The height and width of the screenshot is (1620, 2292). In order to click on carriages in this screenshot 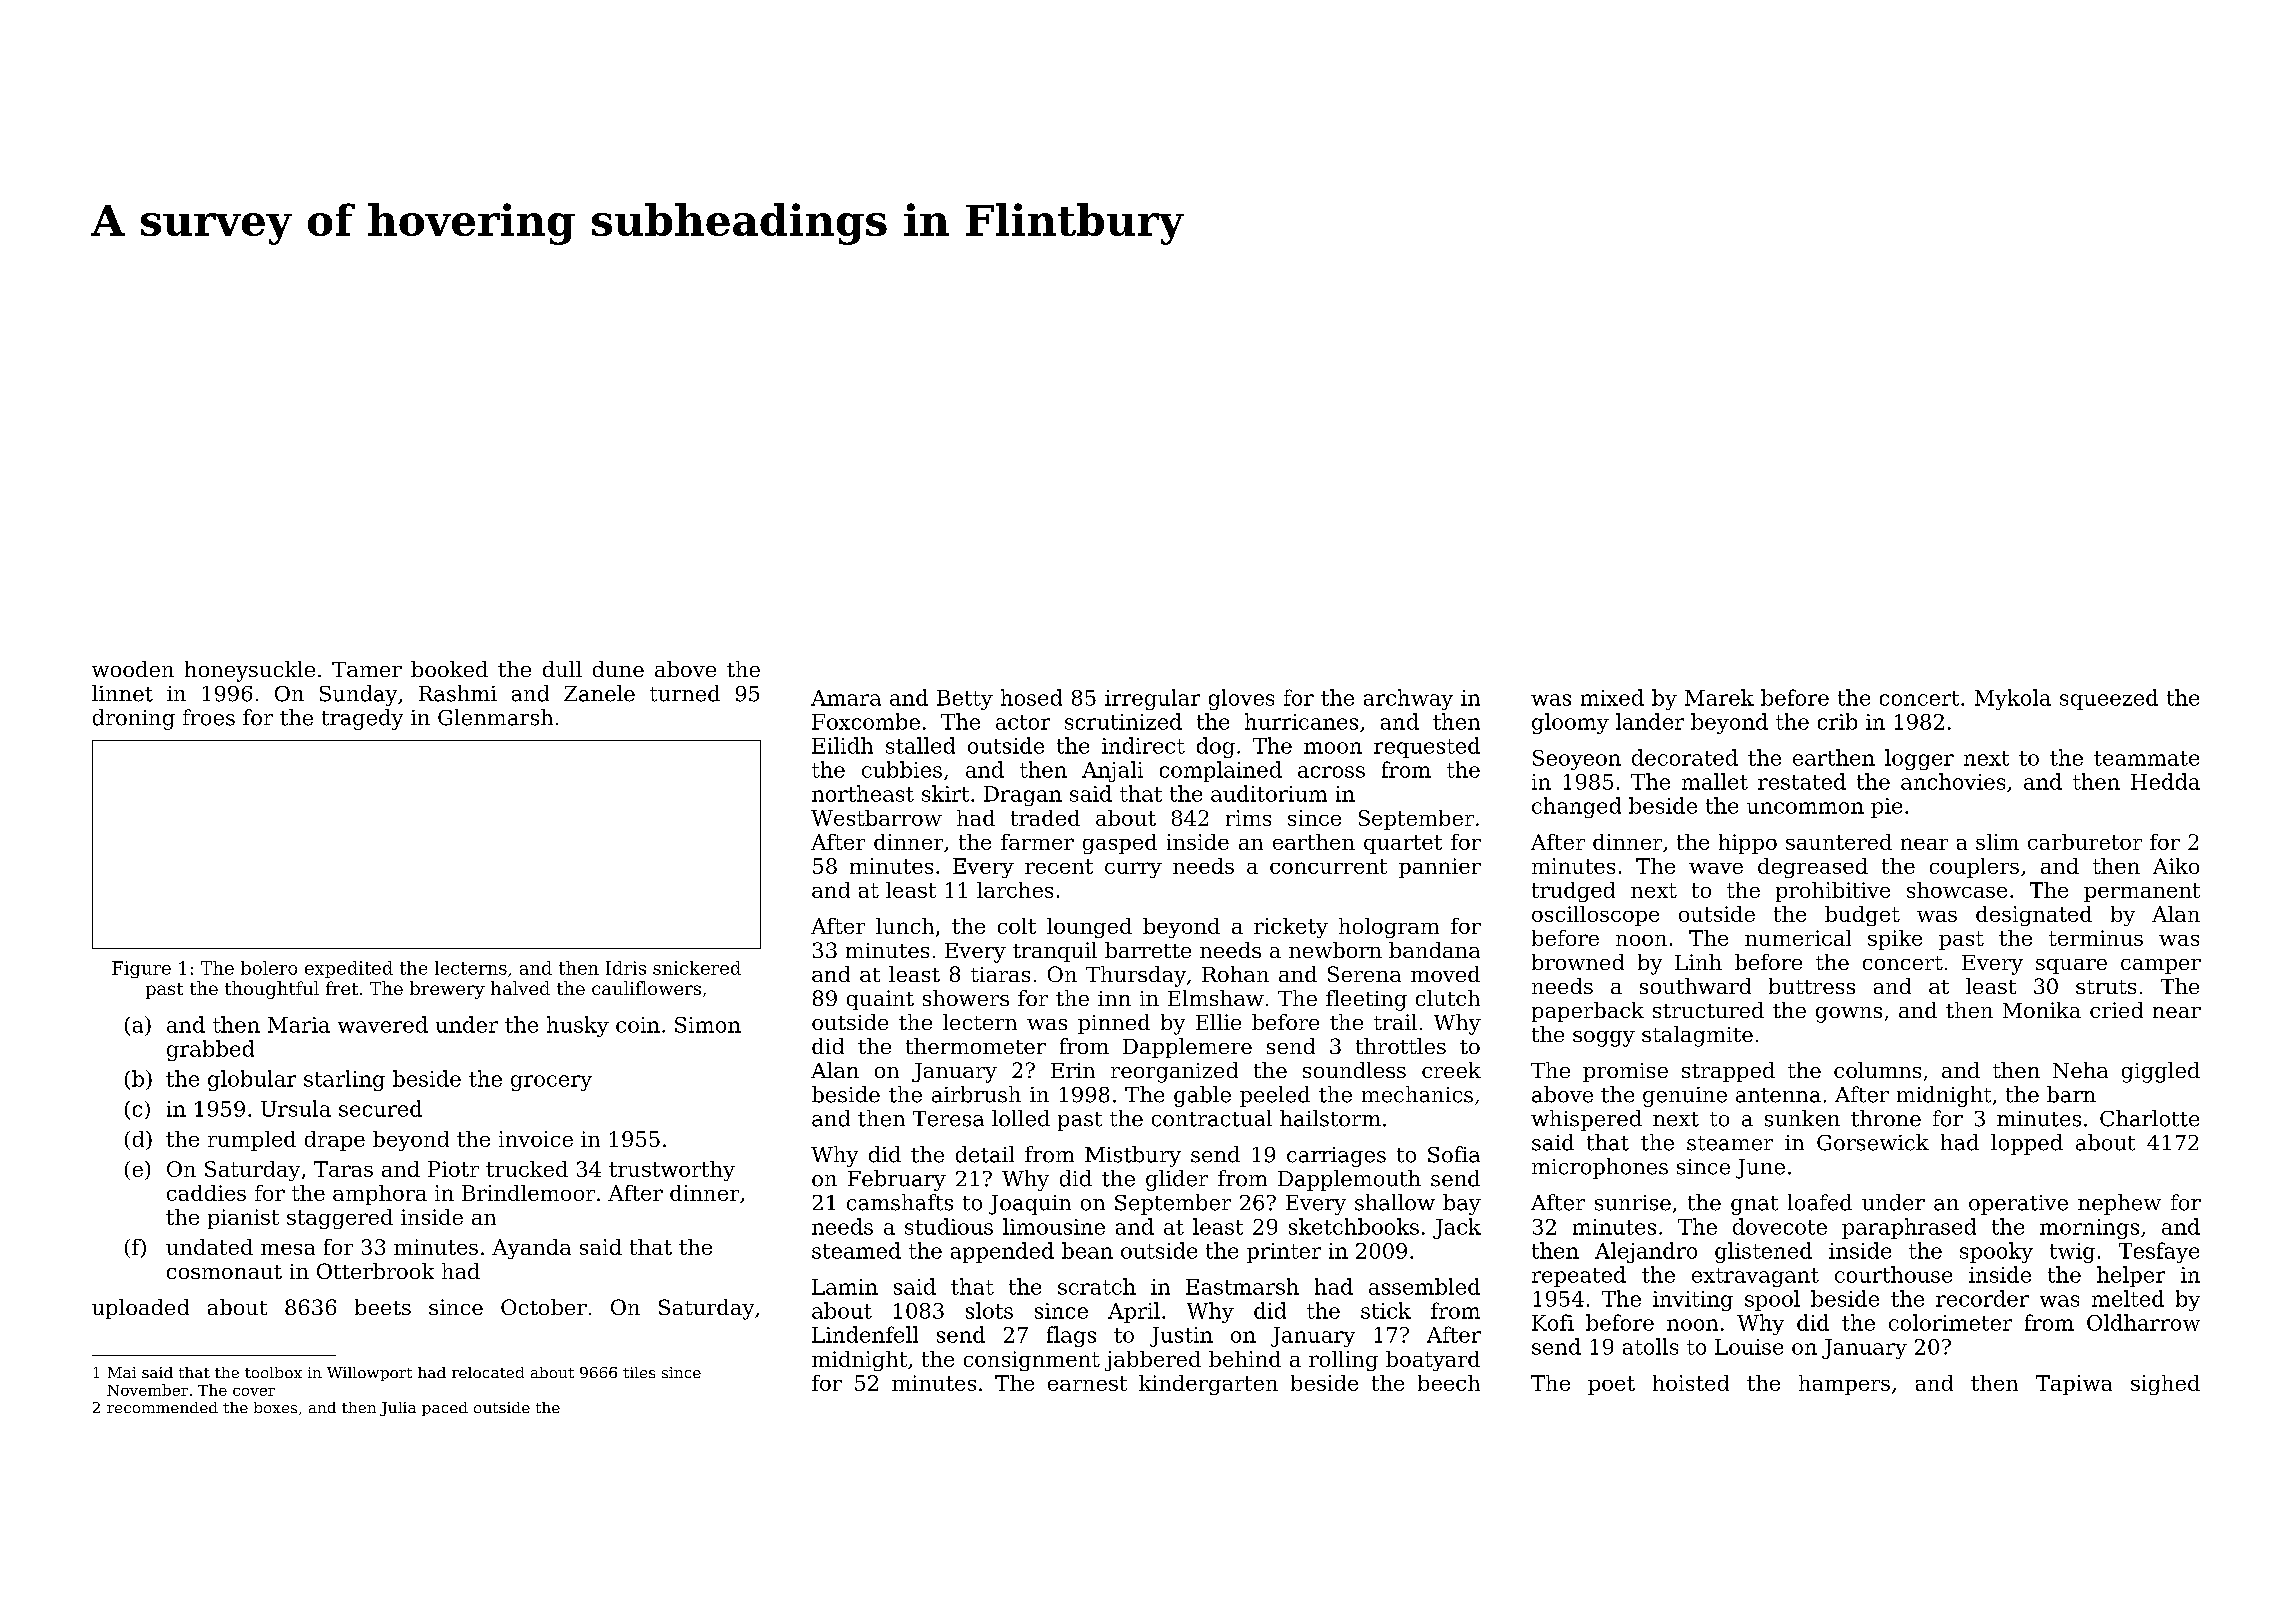, I will do `click(1336, 1157)`.
